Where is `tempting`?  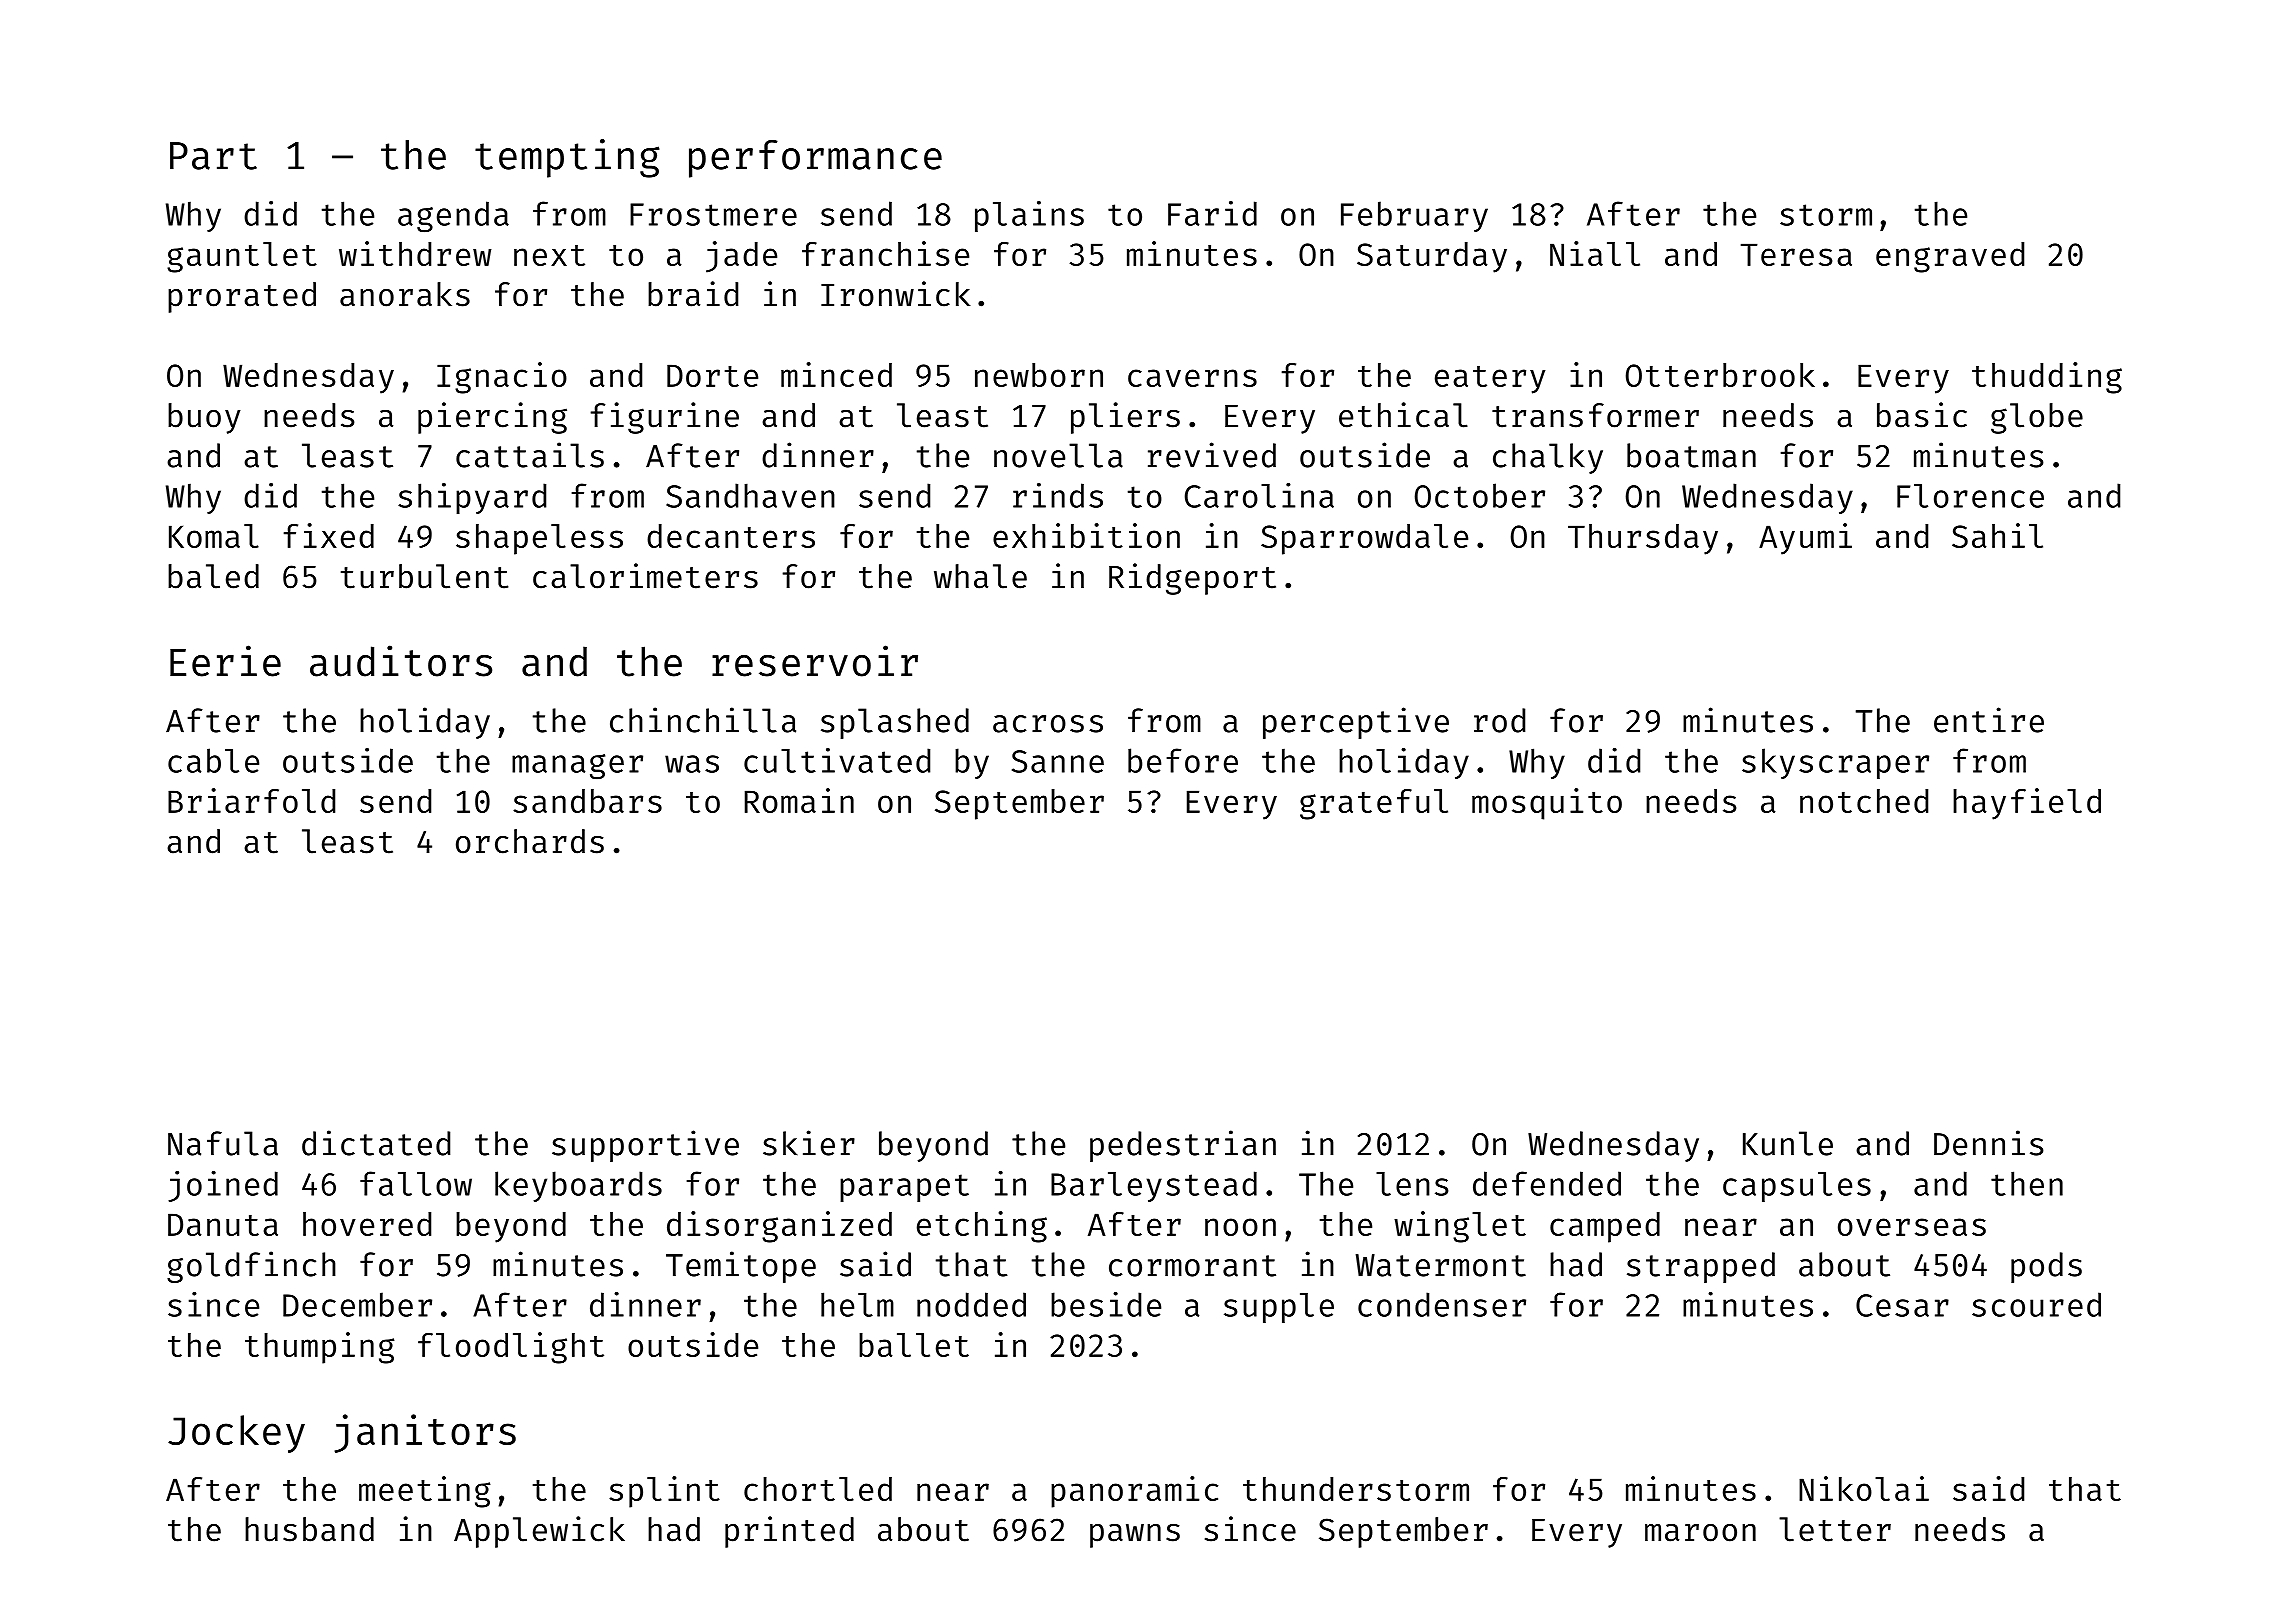
tempting is located at coordinates (567, 158).
